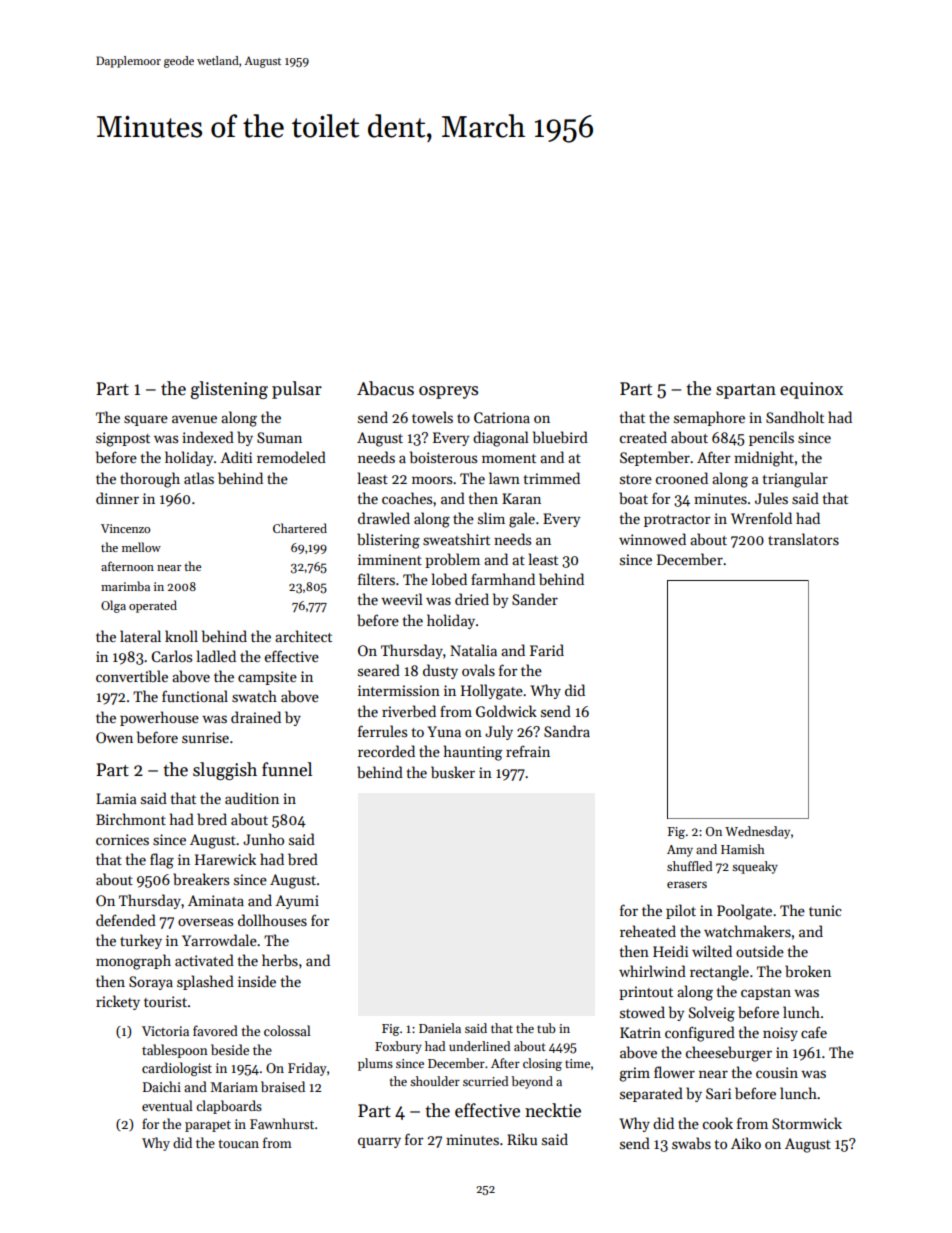 This screenshot has height=1233, width=952. What do you see at coordinates (153, 606) in the screenshot?
I see `operated` at bounding box center [153, 606].
